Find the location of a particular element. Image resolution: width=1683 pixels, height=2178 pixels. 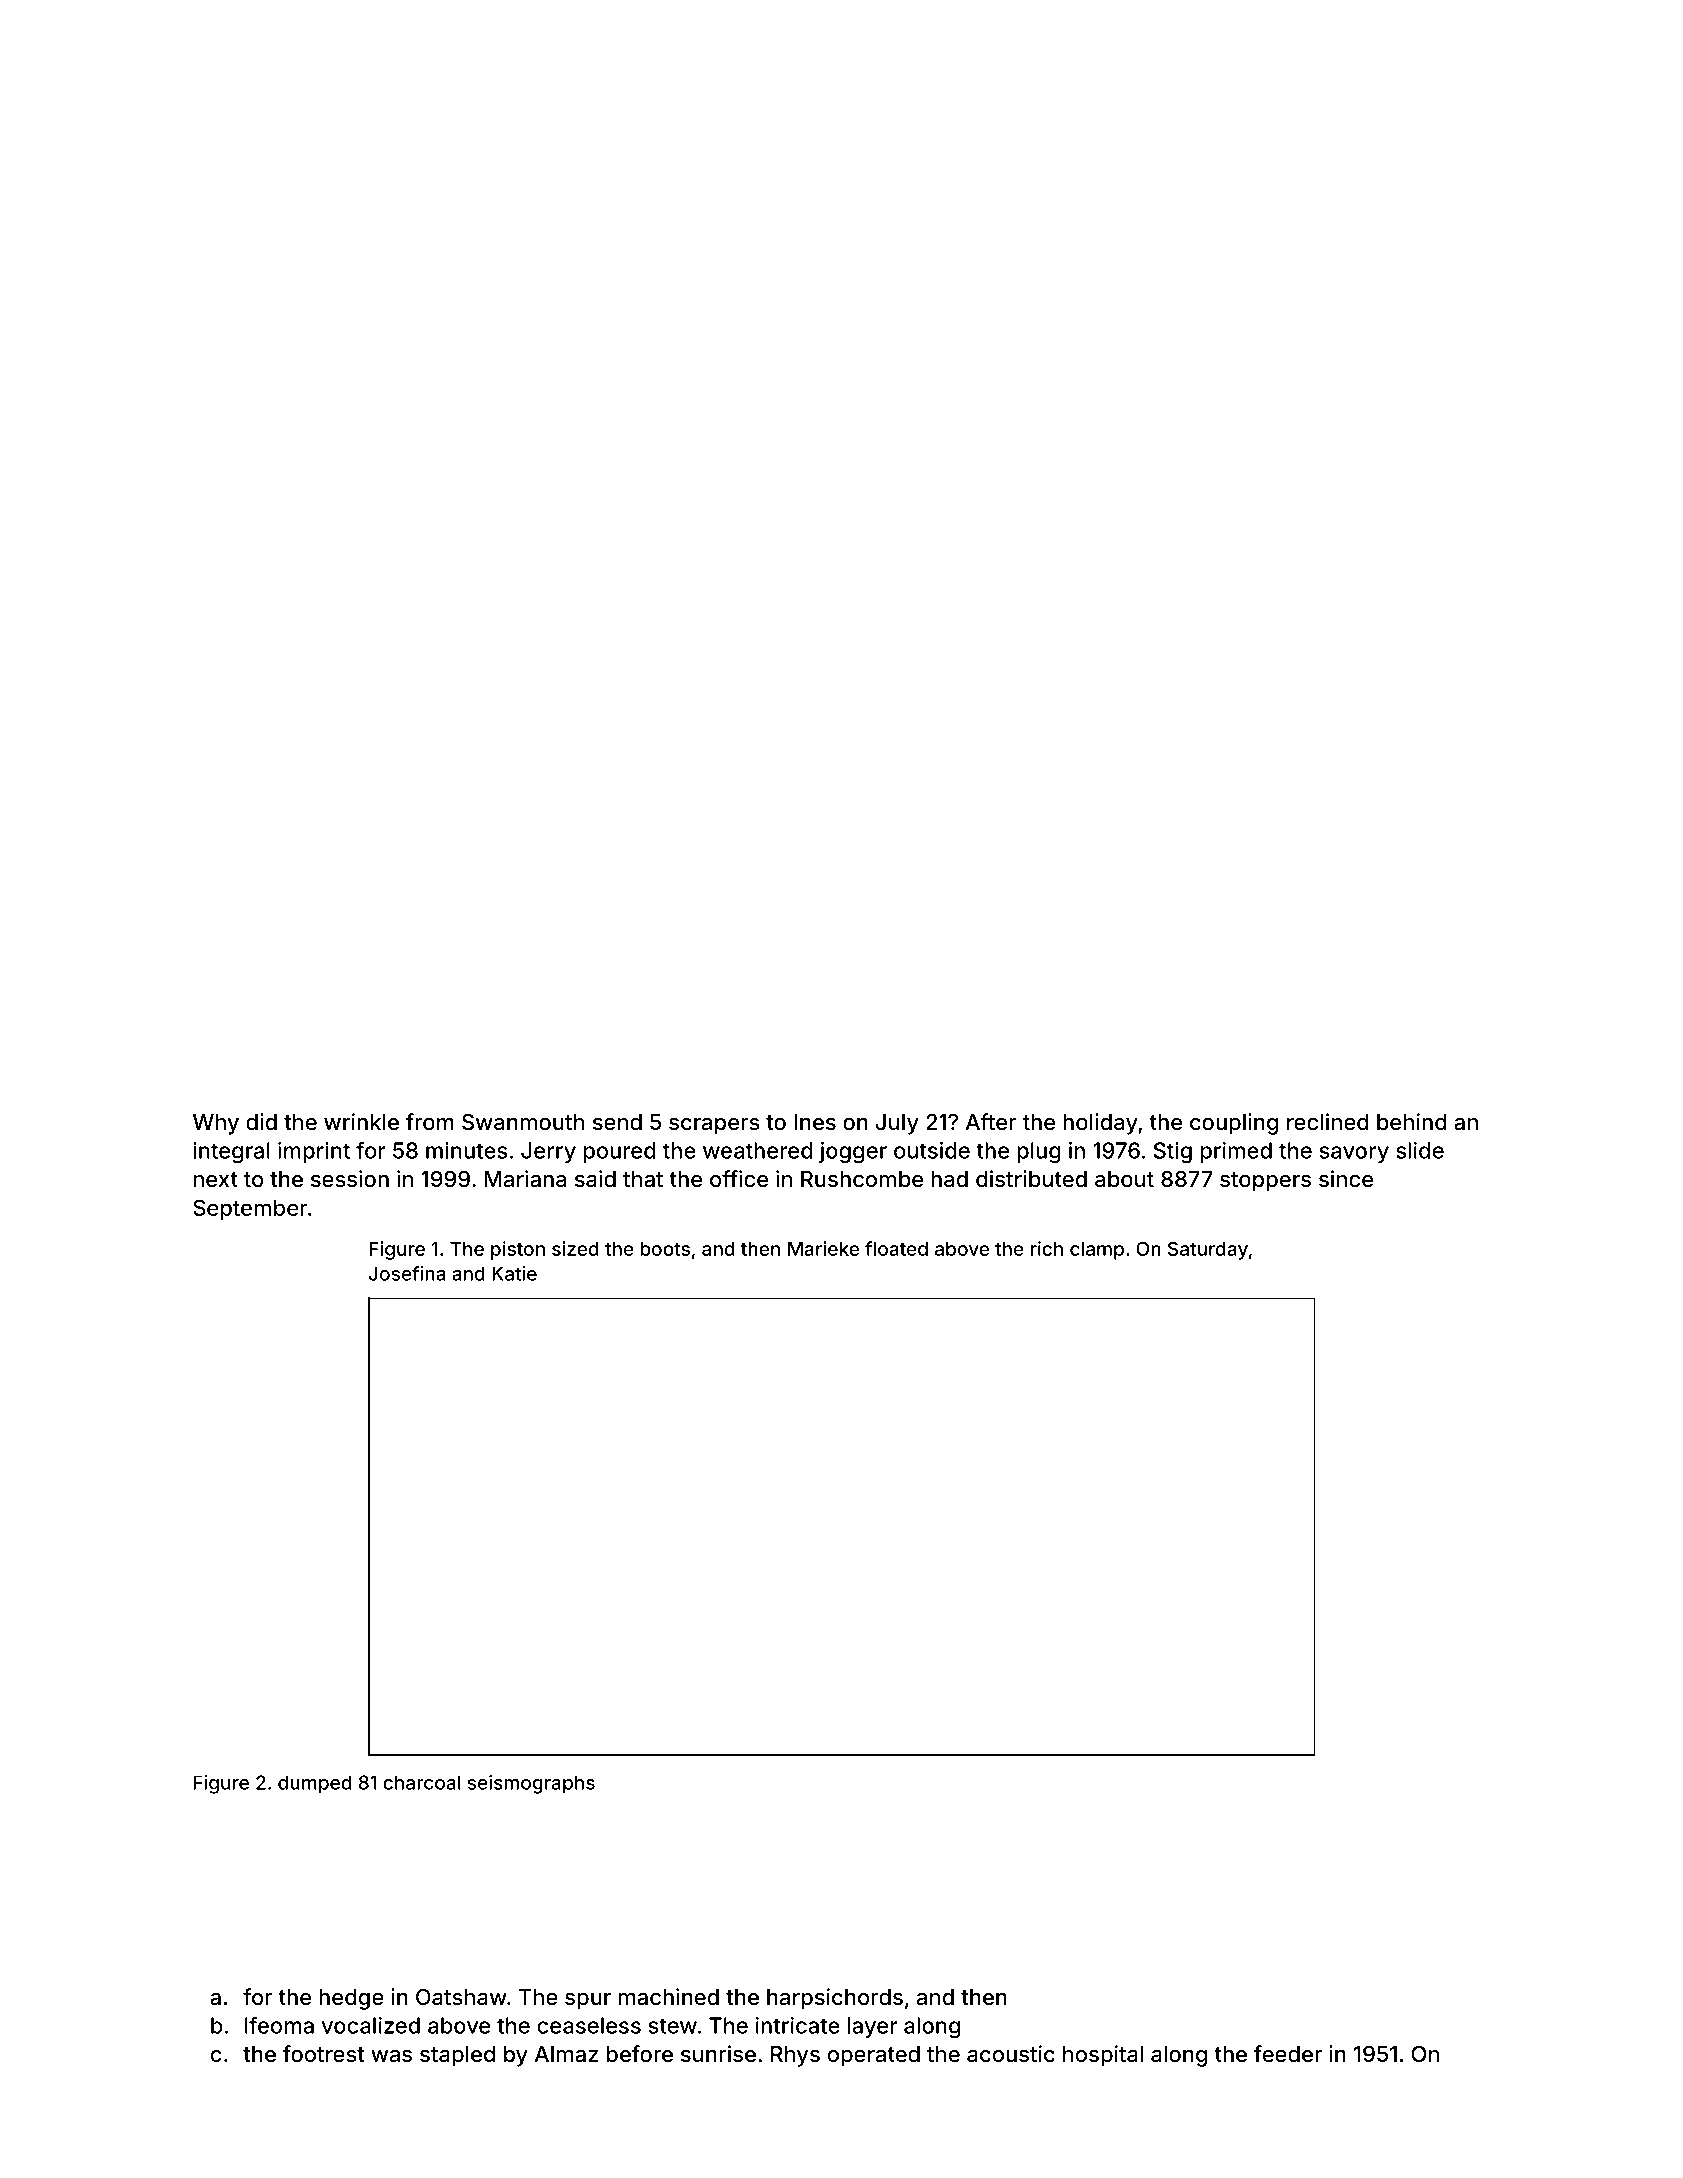

dumped is located at coordinates (314, 1784).
